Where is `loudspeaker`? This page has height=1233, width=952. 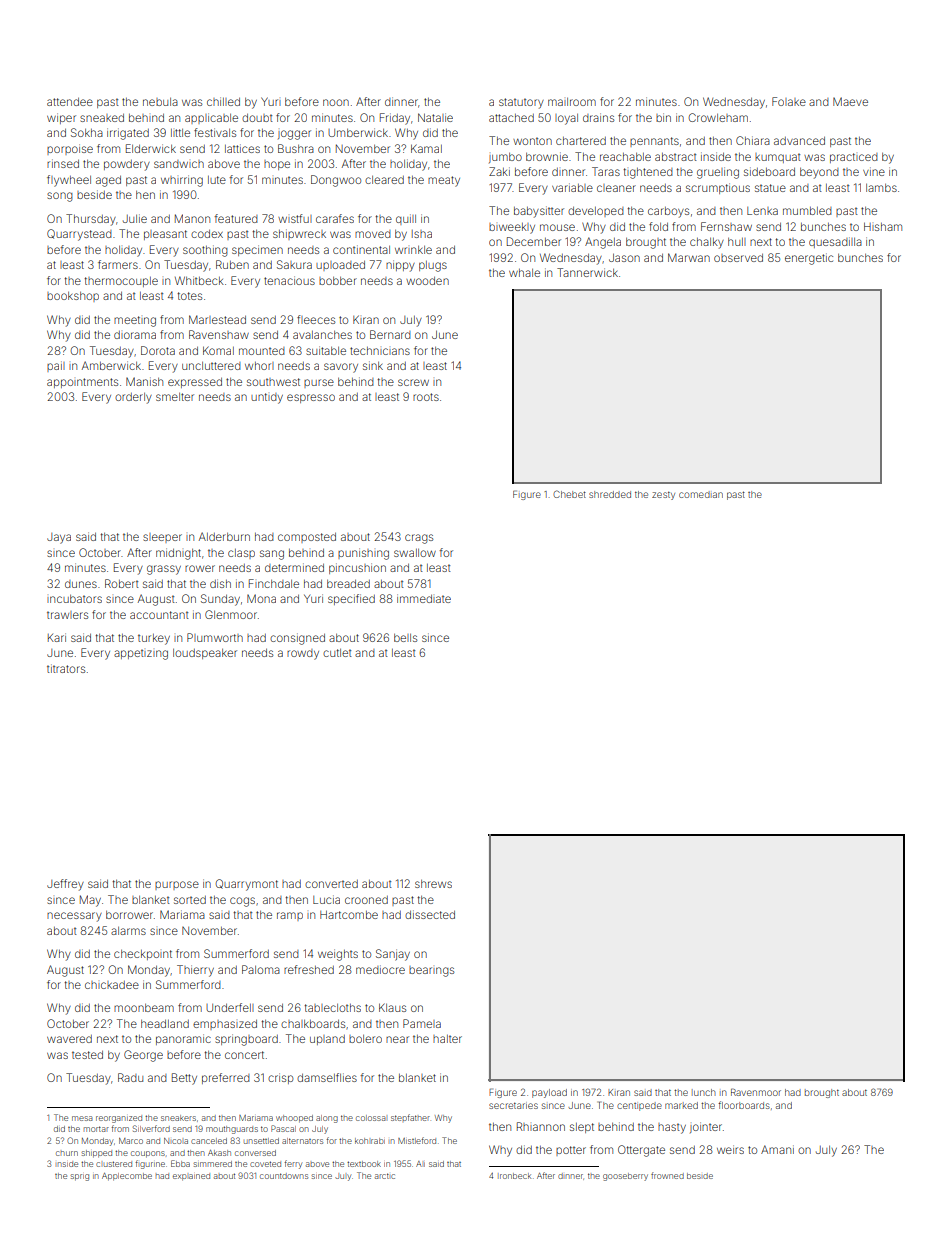
loudspeaker is located at coordinates (205, 654).
